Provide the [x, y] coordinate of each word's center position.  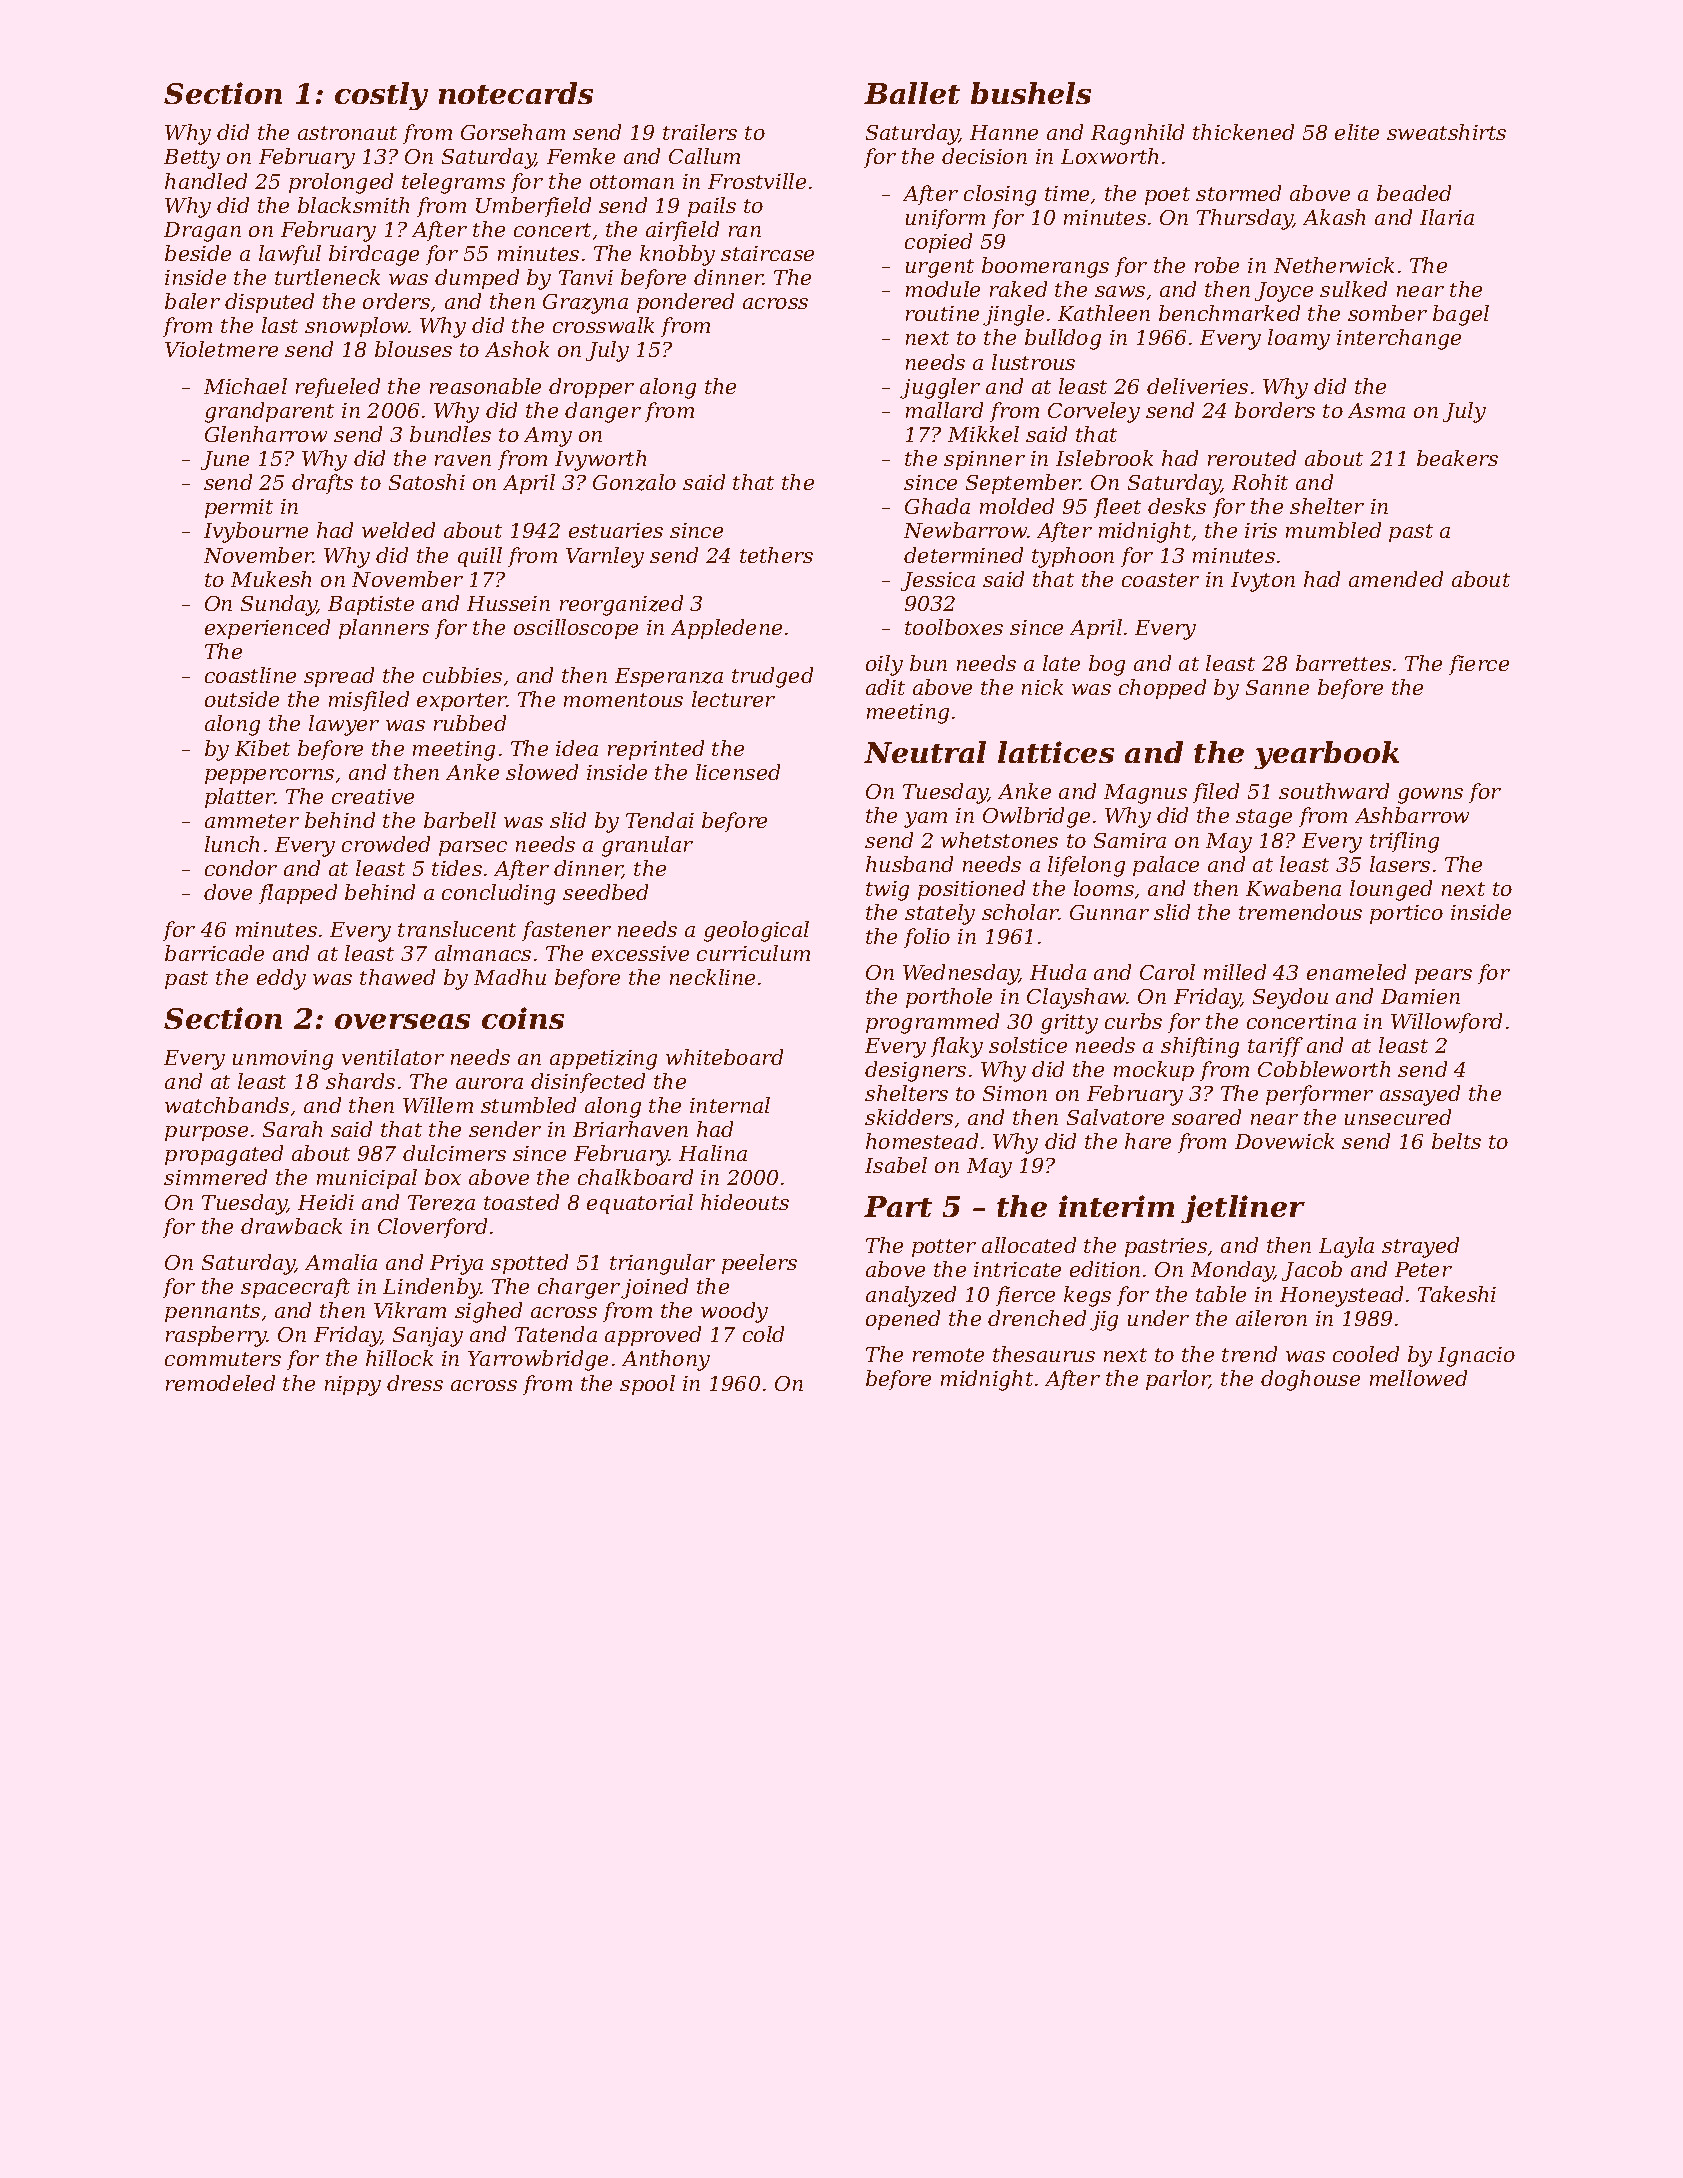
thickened [1243, 132]
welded [398, 530]
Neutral [925, 752]
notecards [516, 93]
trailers [700, 132]
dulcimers [454, 1153]
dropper [591, 388]
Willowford [1446, 1023]
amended [1396, 579]
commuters [223, 1359]
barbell [460, 820]
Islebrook [1104, 458]
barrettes [1343, 663]
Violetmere [221, 349]
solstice [1028, 1045]
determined [963, 555]
